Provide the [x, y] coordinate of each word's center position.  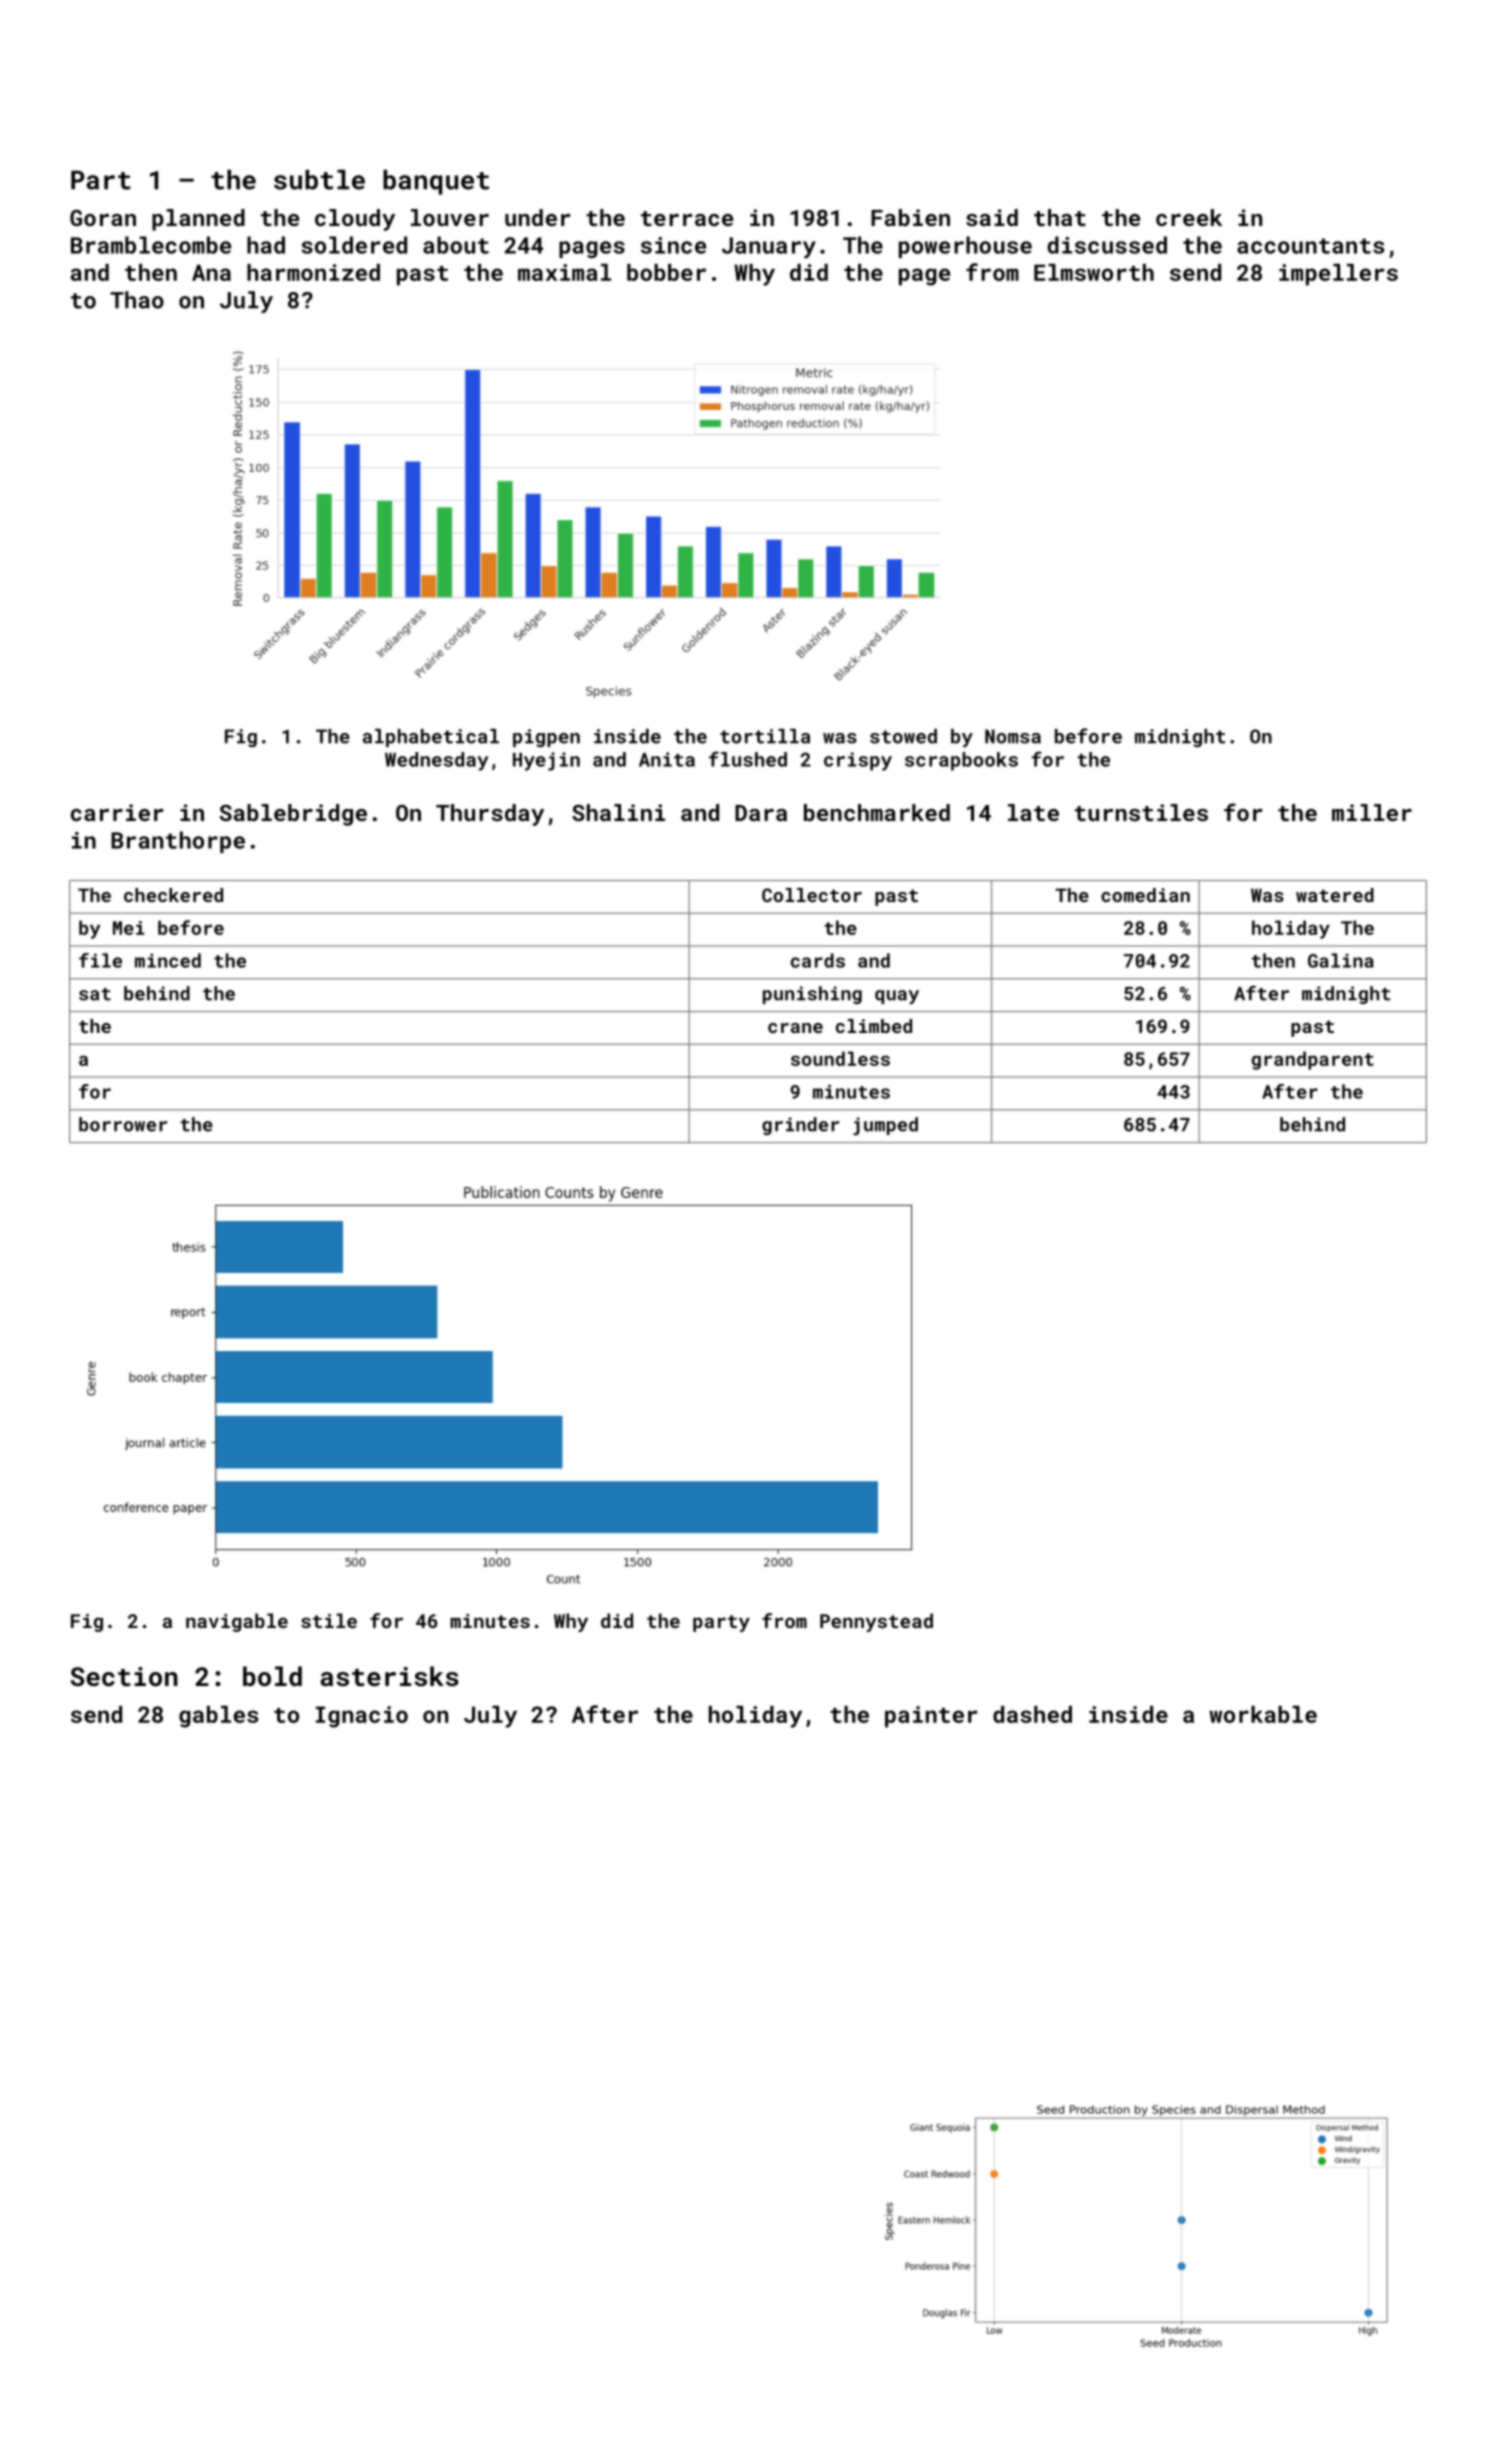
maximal [564, 272]
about [456, 245]
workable [1263, 1714]
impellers [1338, 275]
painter [931, 1717]
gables [218, 1717]
